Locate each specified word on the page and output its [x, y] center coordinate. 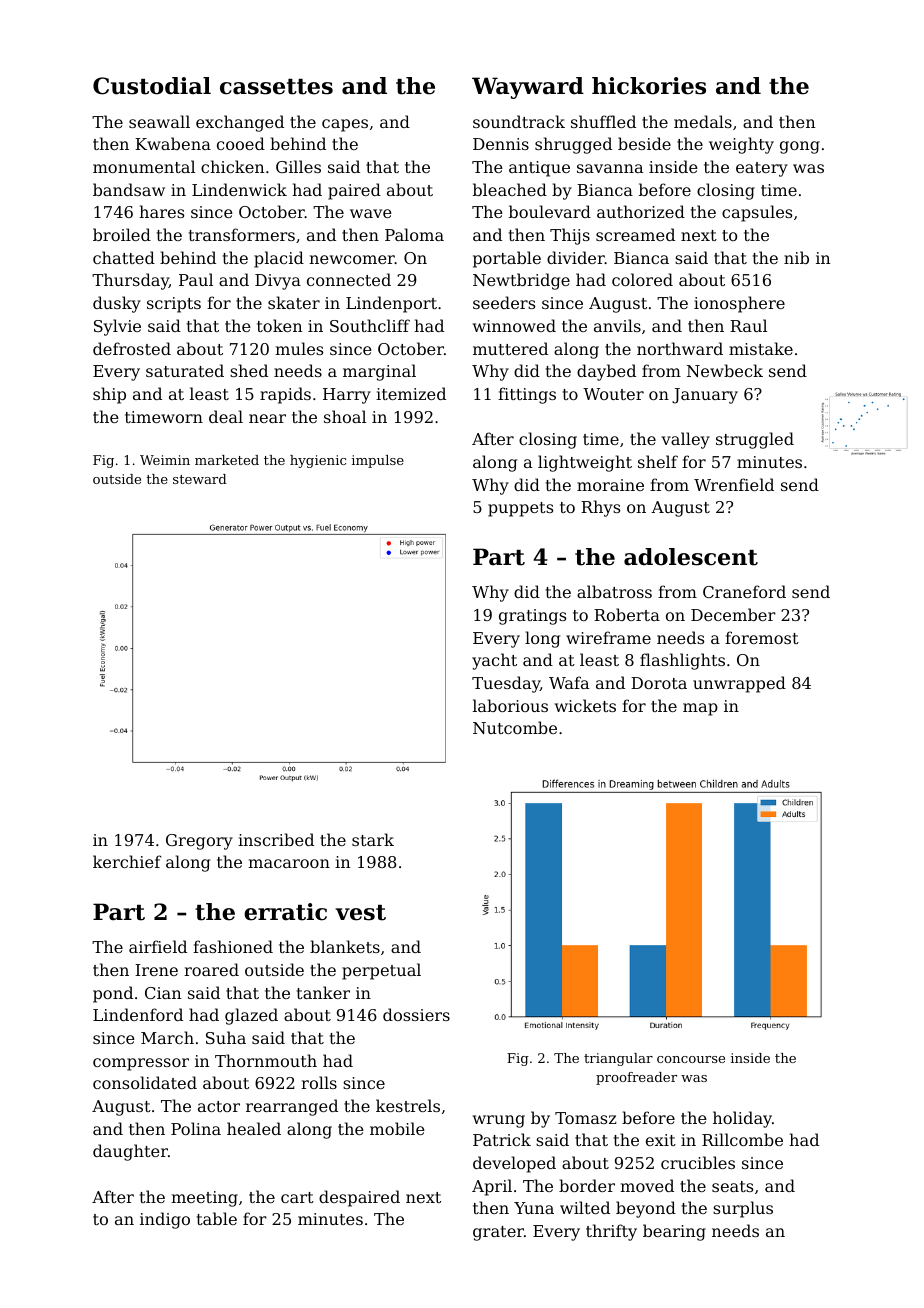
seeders [504, 302]
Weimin [165, 460]
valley [685, 440]
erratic [285, 912]
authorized [641, 211]
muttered [510, 348]
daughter [130, 1152]
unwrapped [739, 684]
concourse [691, 1059]
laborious [510, 705]
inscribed [276, 839]
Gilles [298, 166]
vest [360, 913]
